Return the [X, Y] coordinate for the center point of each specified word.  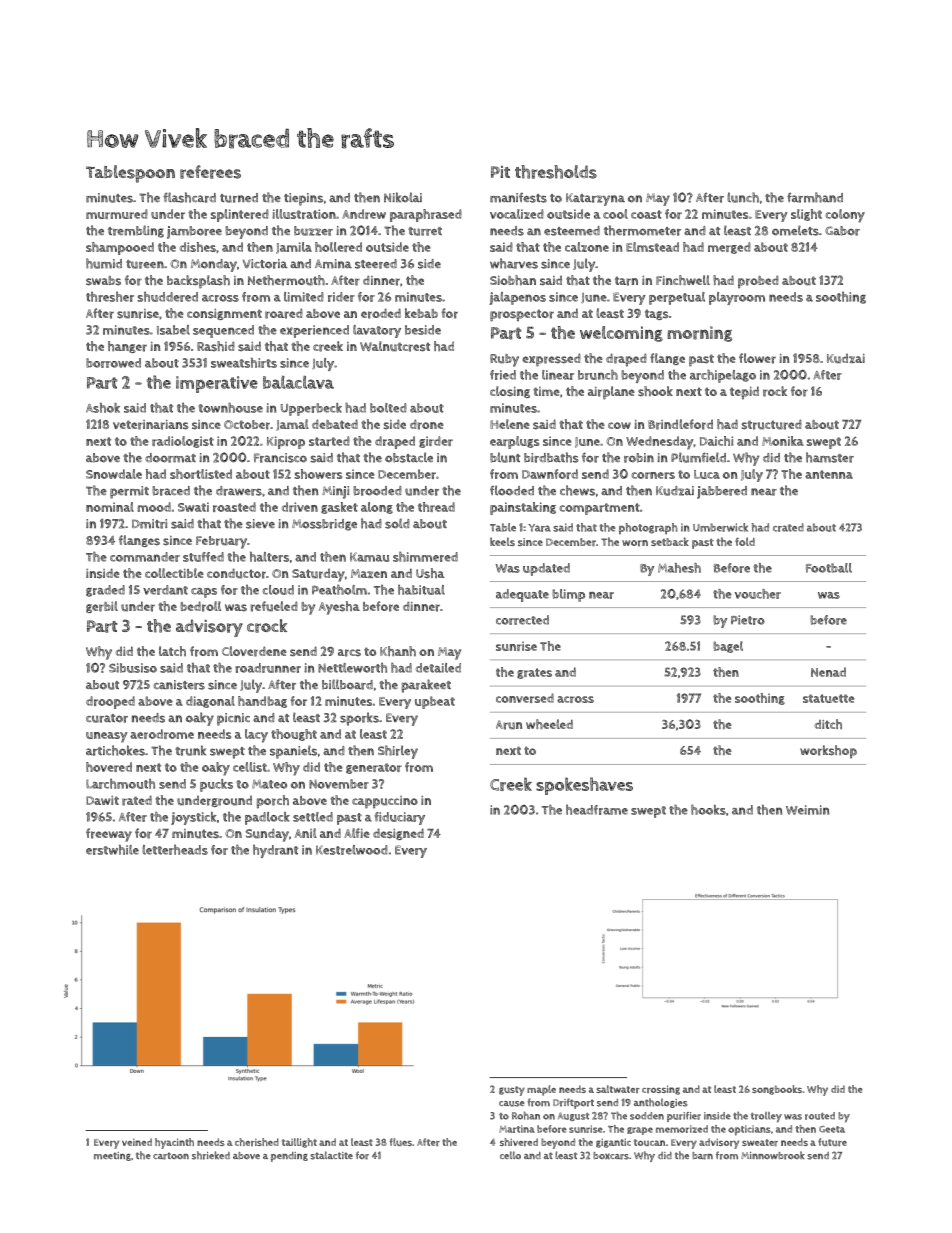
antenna [829, 474]
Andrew [364, 214]
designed [398, 834]
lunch [743, 197]
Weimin [807, 810]
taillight [299, 1143]
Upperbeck [311, 409]
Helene [510, 424]
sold [397, 523]
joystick [193, 818]
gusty [512, 1091]
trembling [136, 231]
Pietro [748, 620]
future [832, 1142]
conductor [236, 573]
